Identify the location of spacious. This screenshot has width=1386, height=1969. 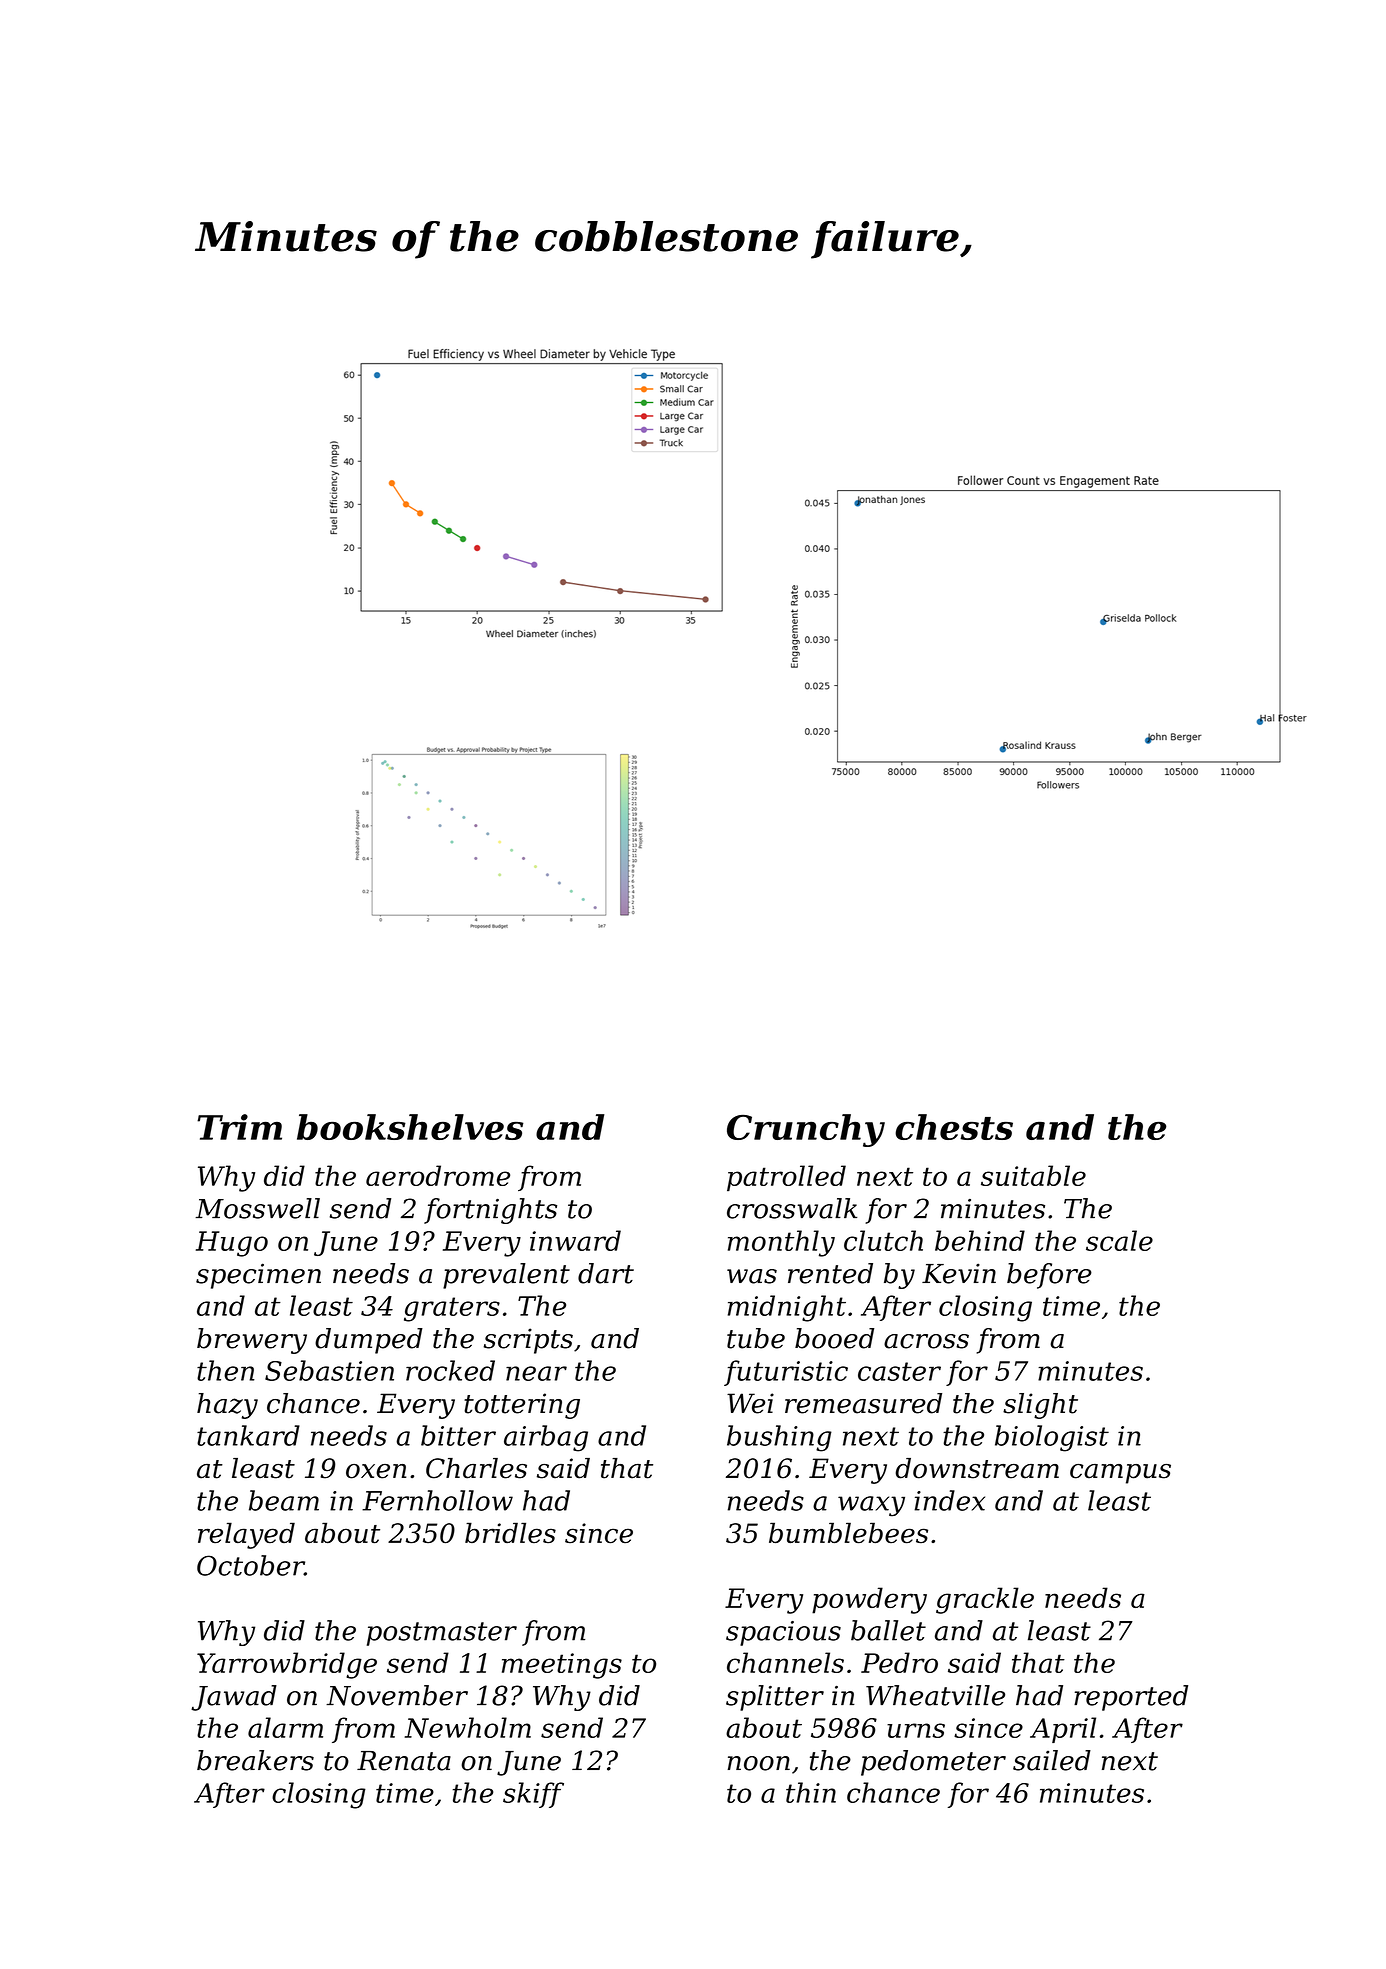
(783, 1633).
